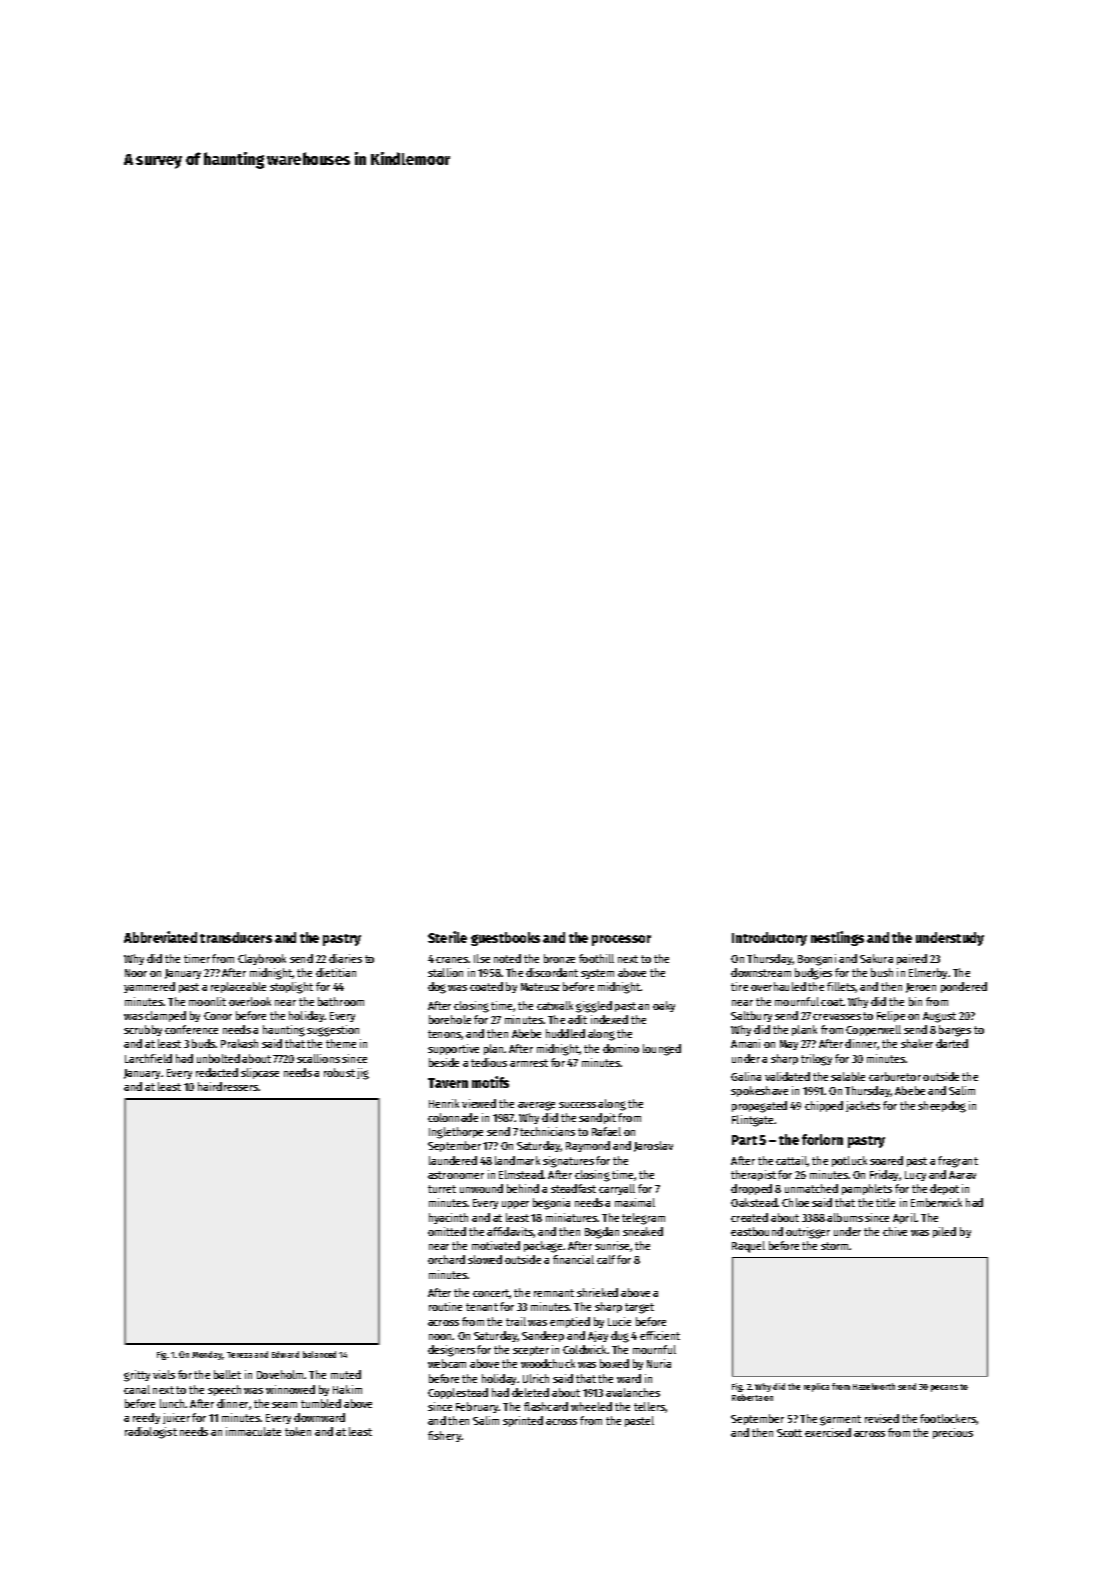 The height and width of the page is (1573, 1112). What do you see at coordinates (151, 1433) in the page?
I see `radiologist` at bounding box center [151, 1433].
